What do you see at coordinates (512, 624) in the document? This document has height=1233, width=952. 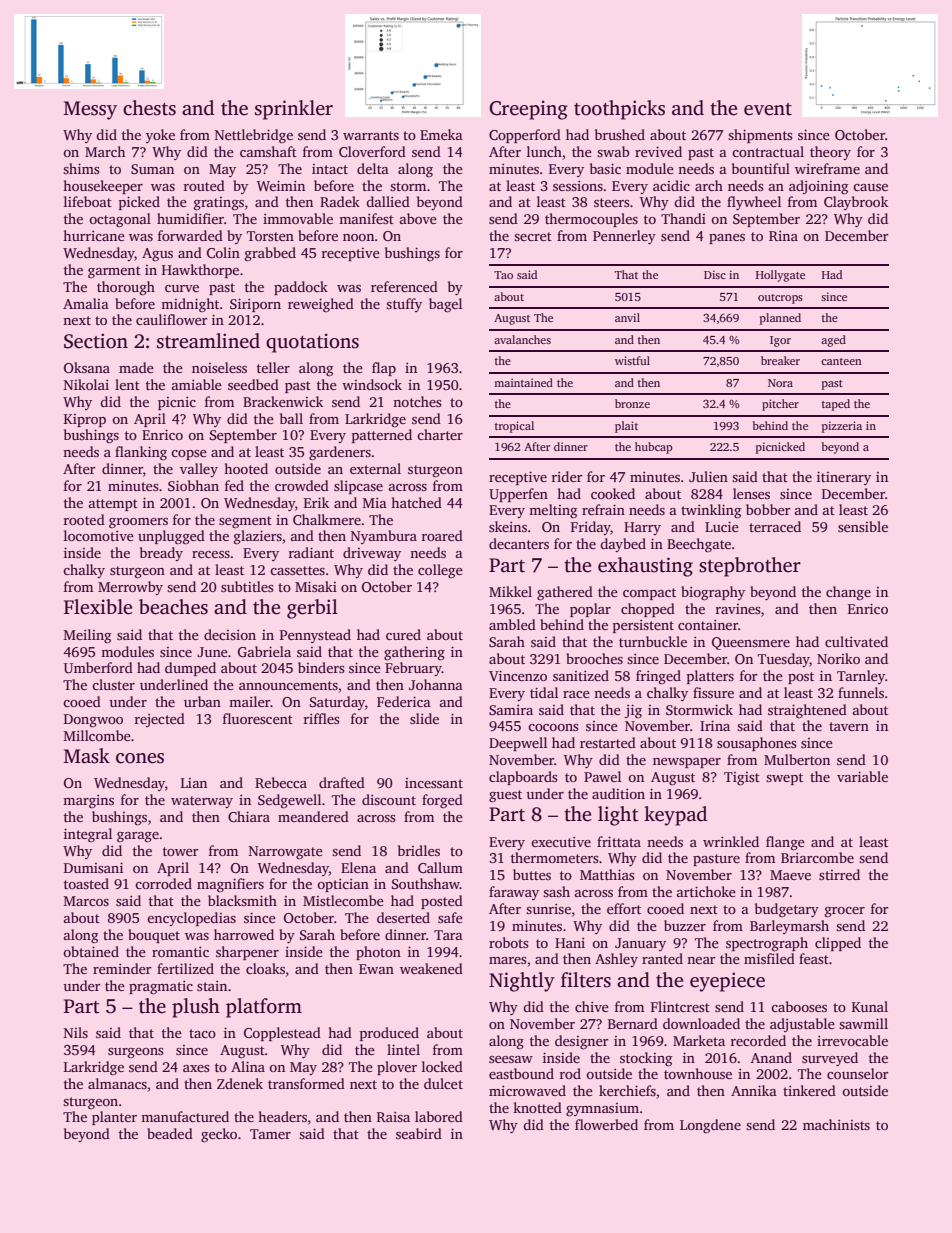 I see `ambled` at bounding box center [512, 624].
